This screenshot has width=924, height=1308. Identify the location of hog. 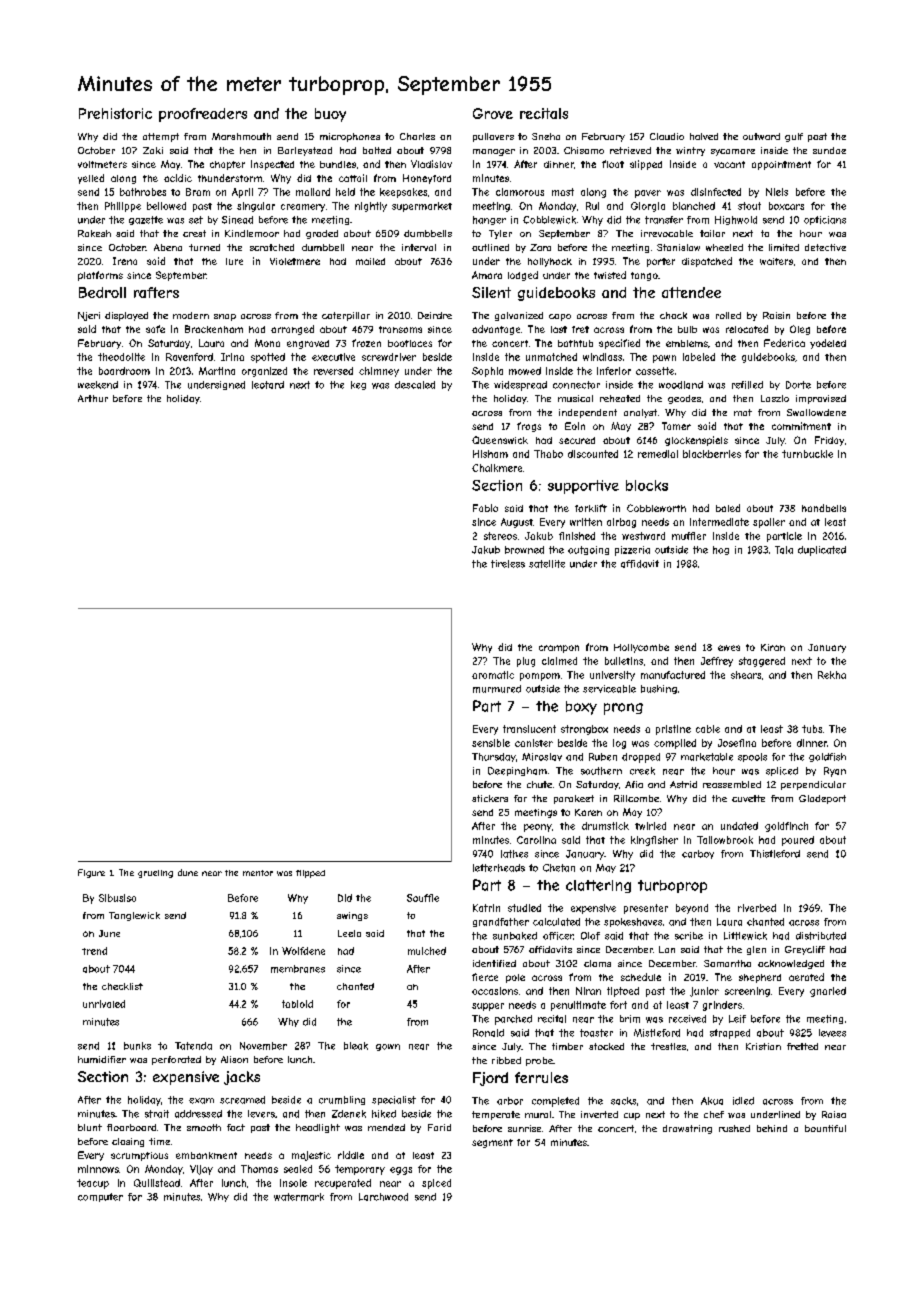
(721, 550).
